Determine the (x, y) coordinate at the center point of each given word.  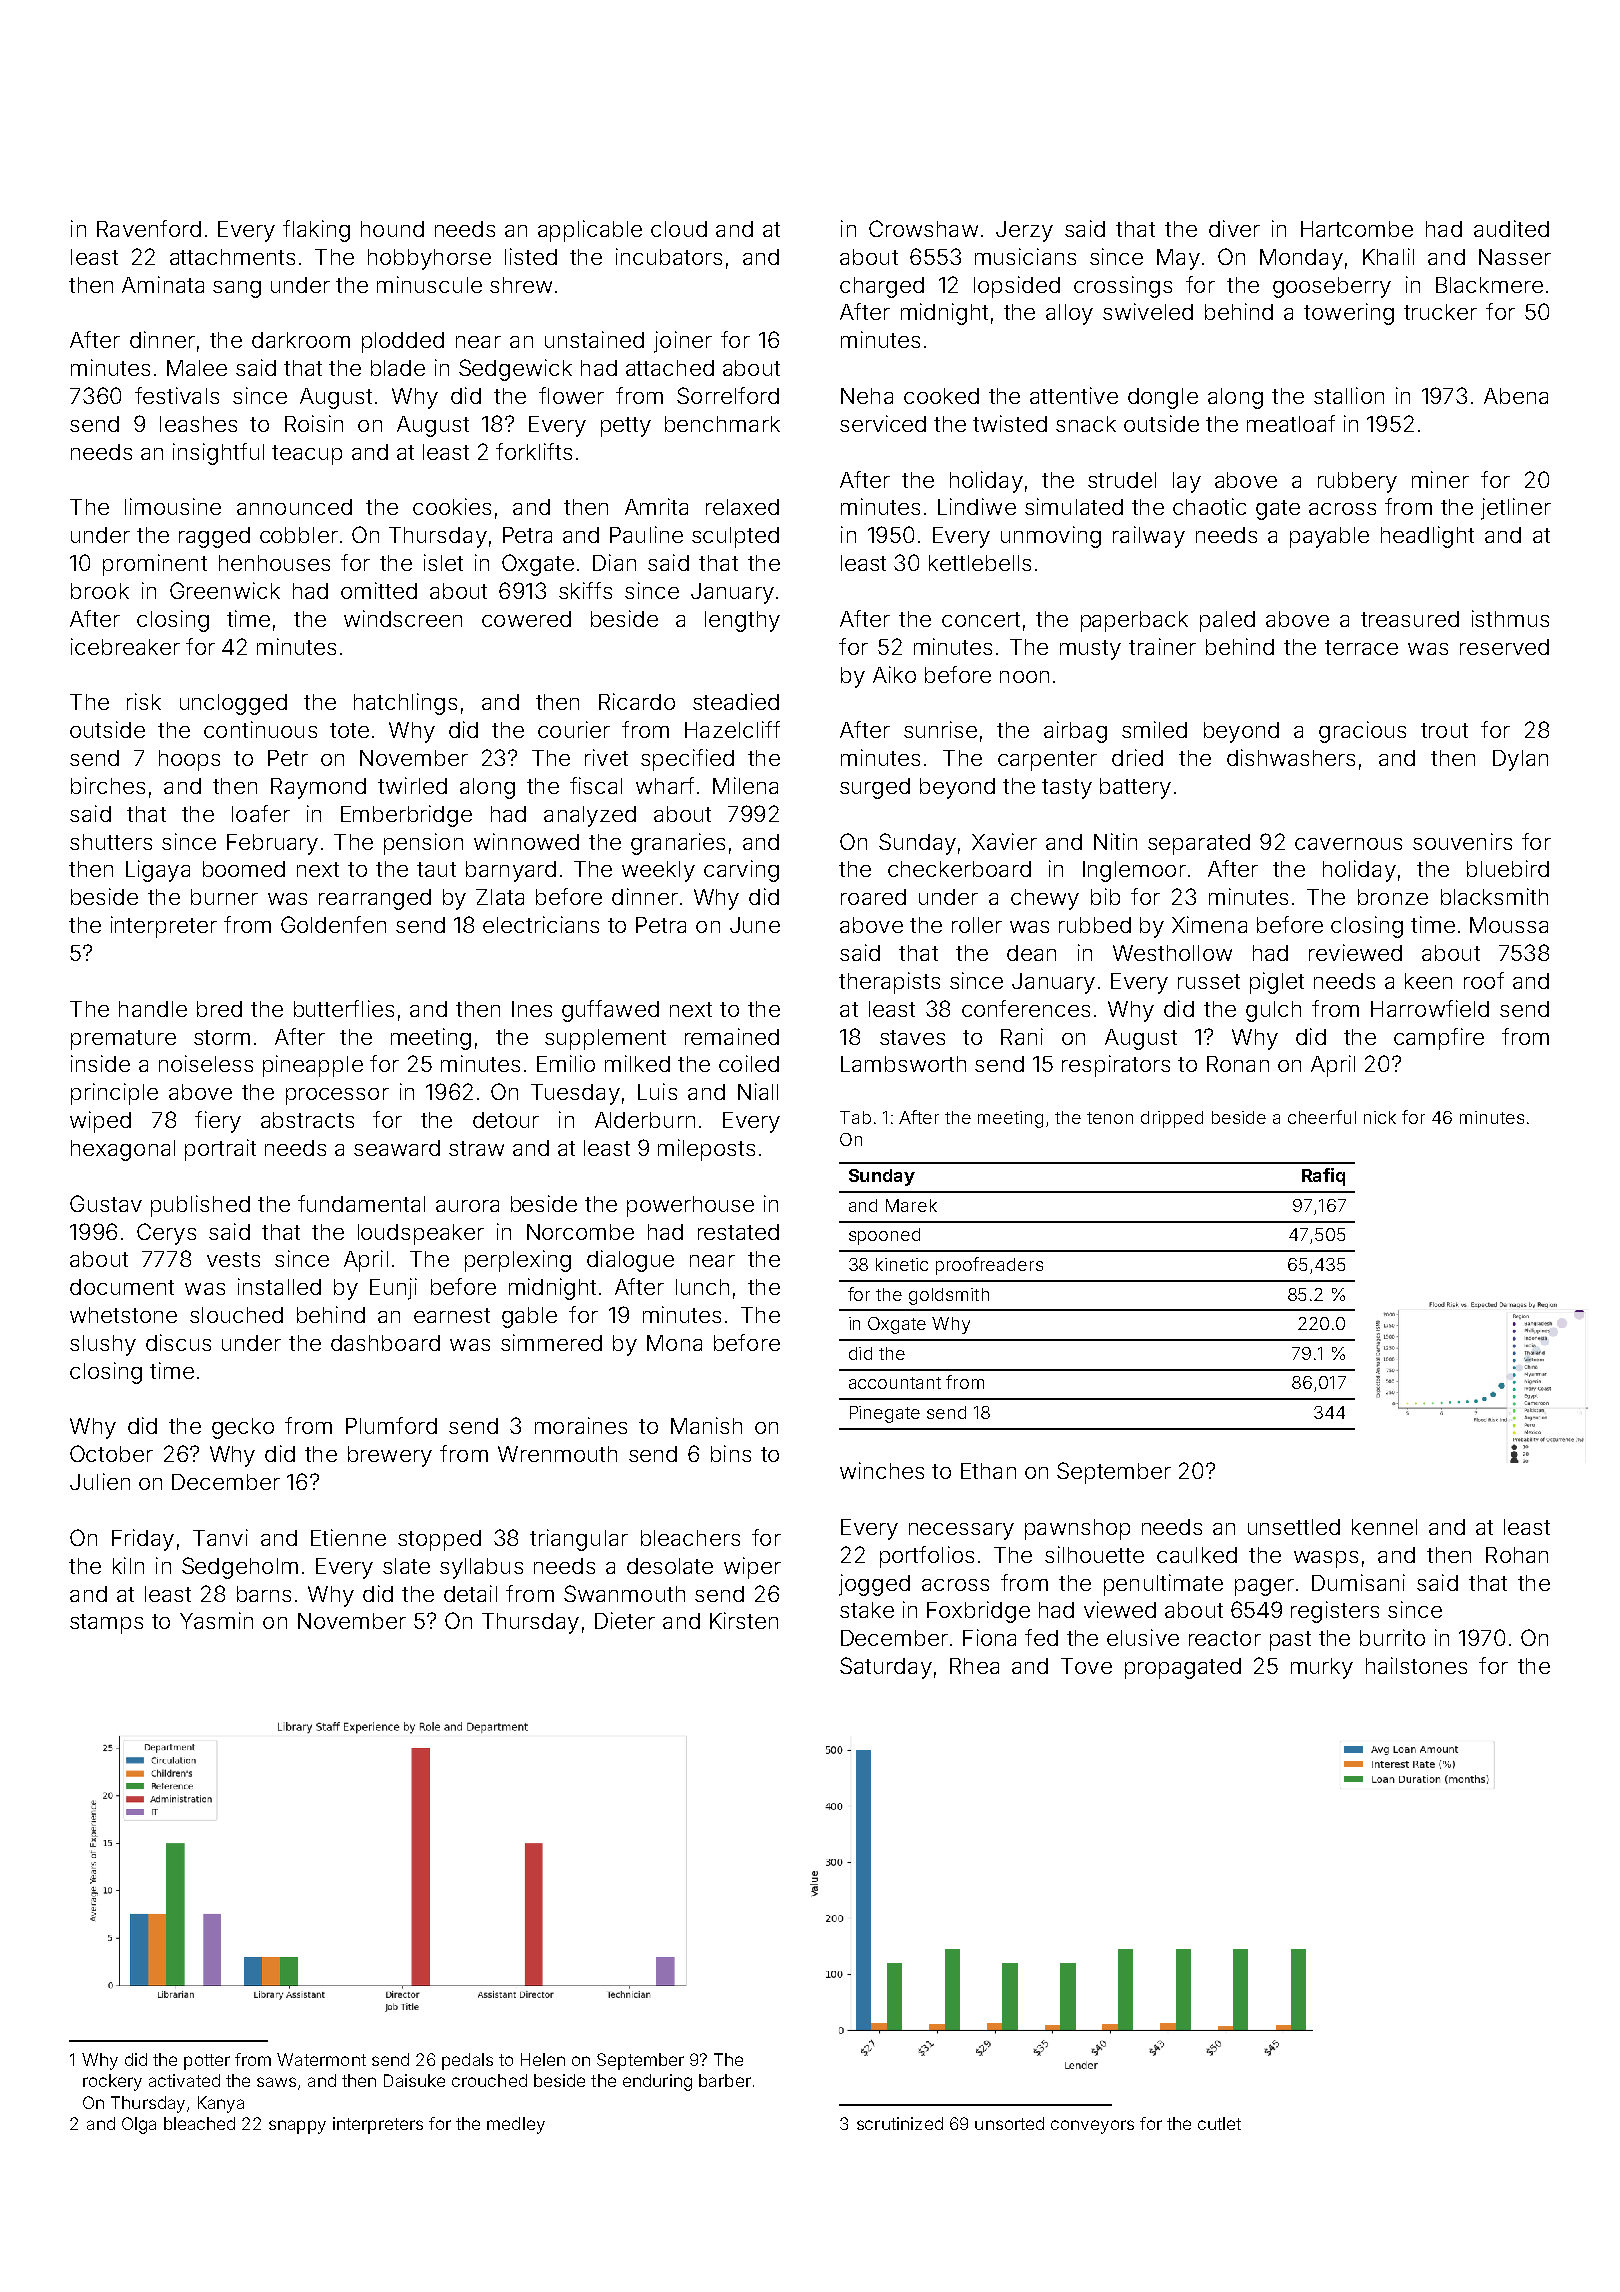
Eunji (393, 1289)
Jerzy (1024, 231)
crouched (489, 2080)
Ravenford (149, 228)
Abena (1516, 396)
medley (516, 2125)
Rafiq (1323, 1177)
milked (637, 1063)
